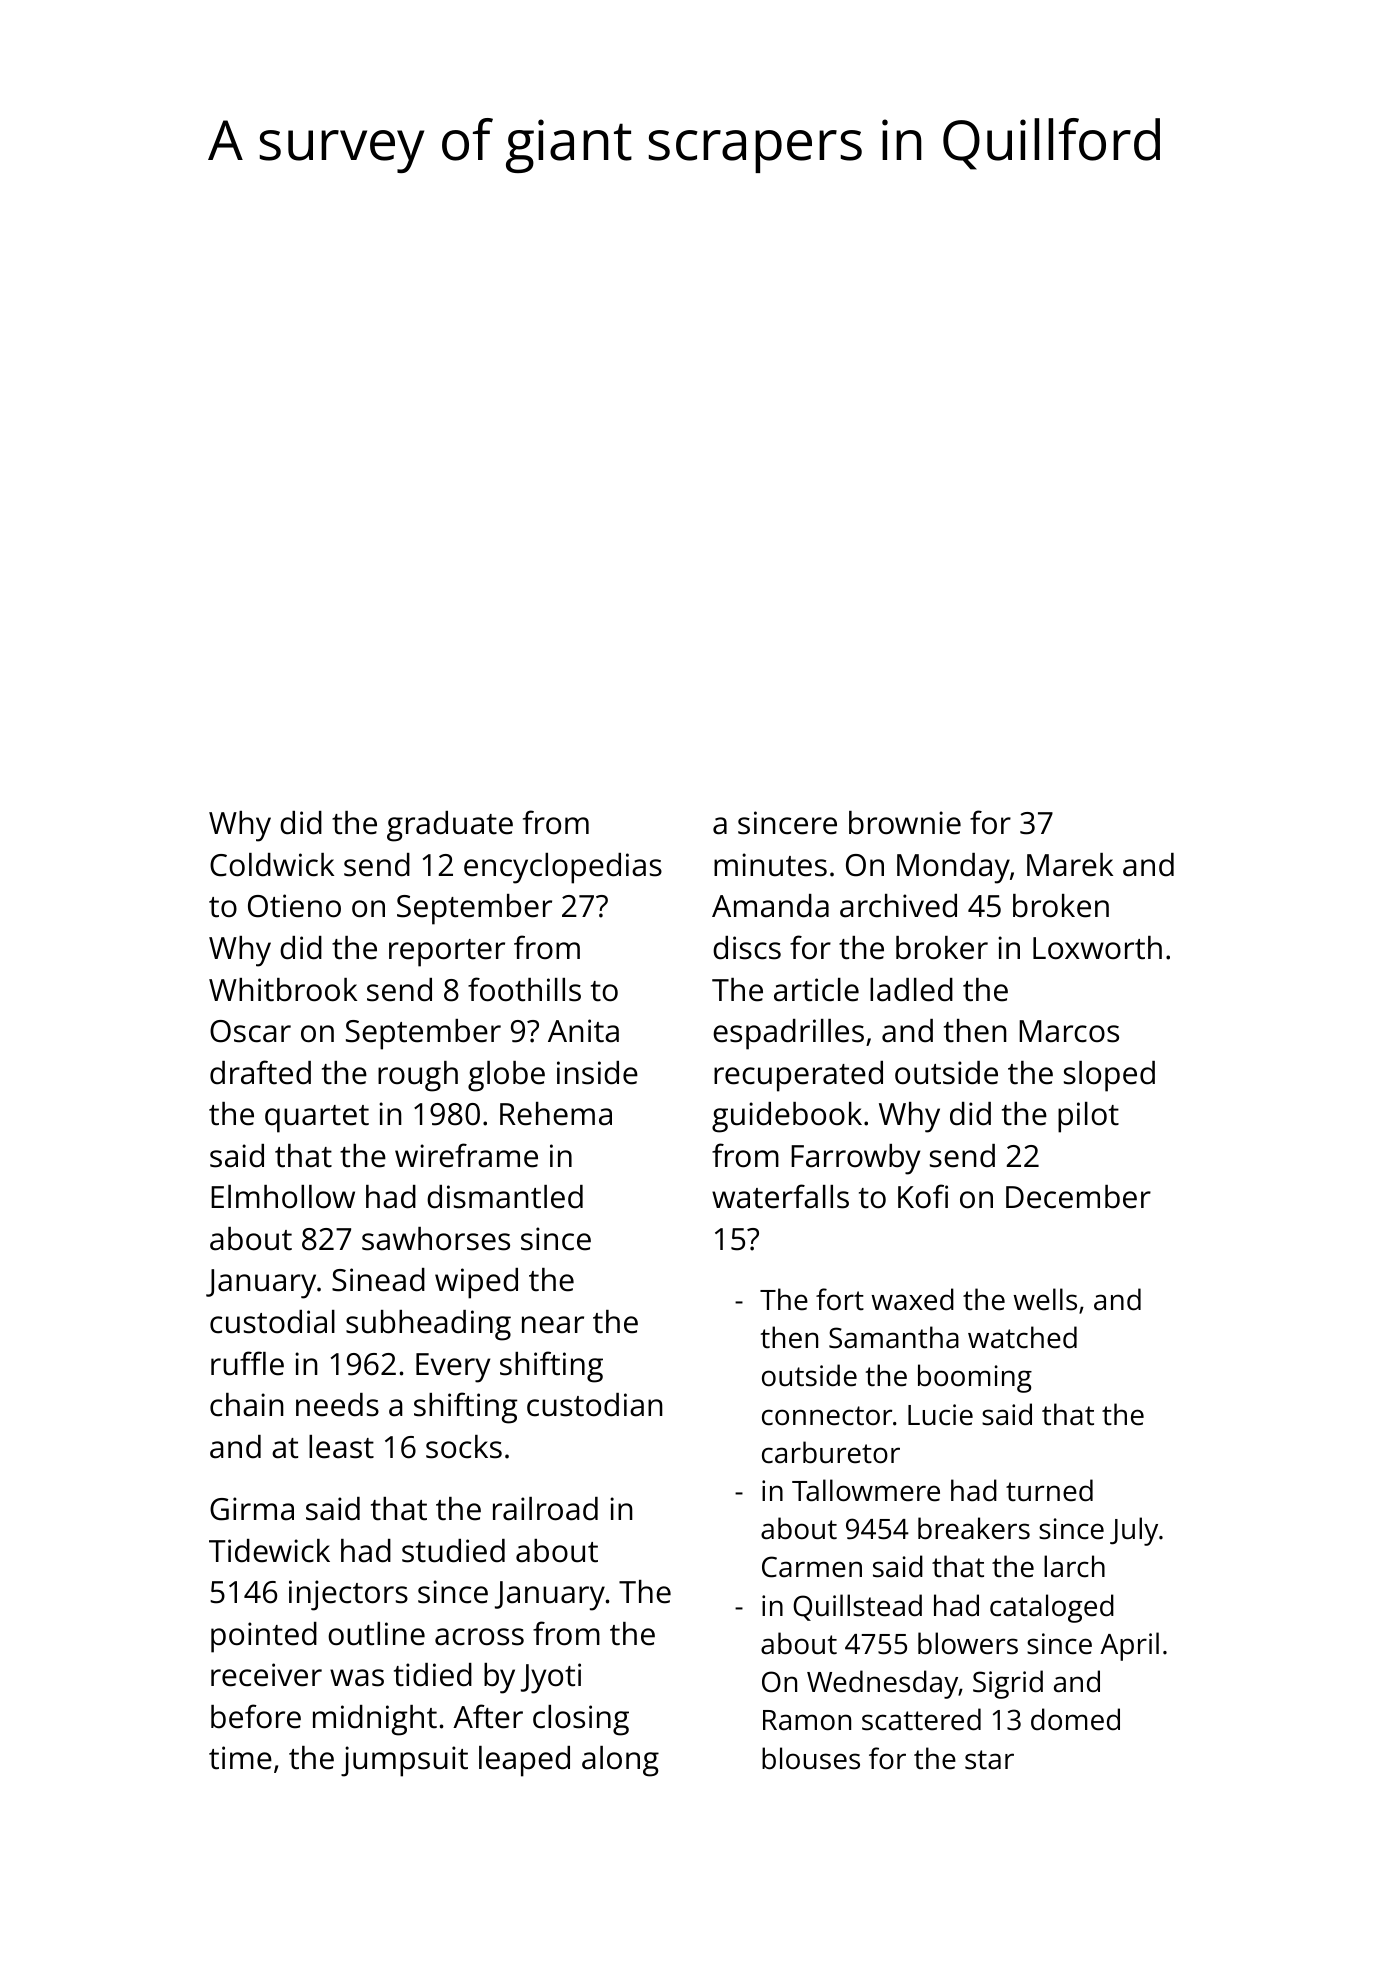  What do you see at coordinates (378, 1280) in the screenshot?
I see `Sinead` at bounding box center [378, 1280].
